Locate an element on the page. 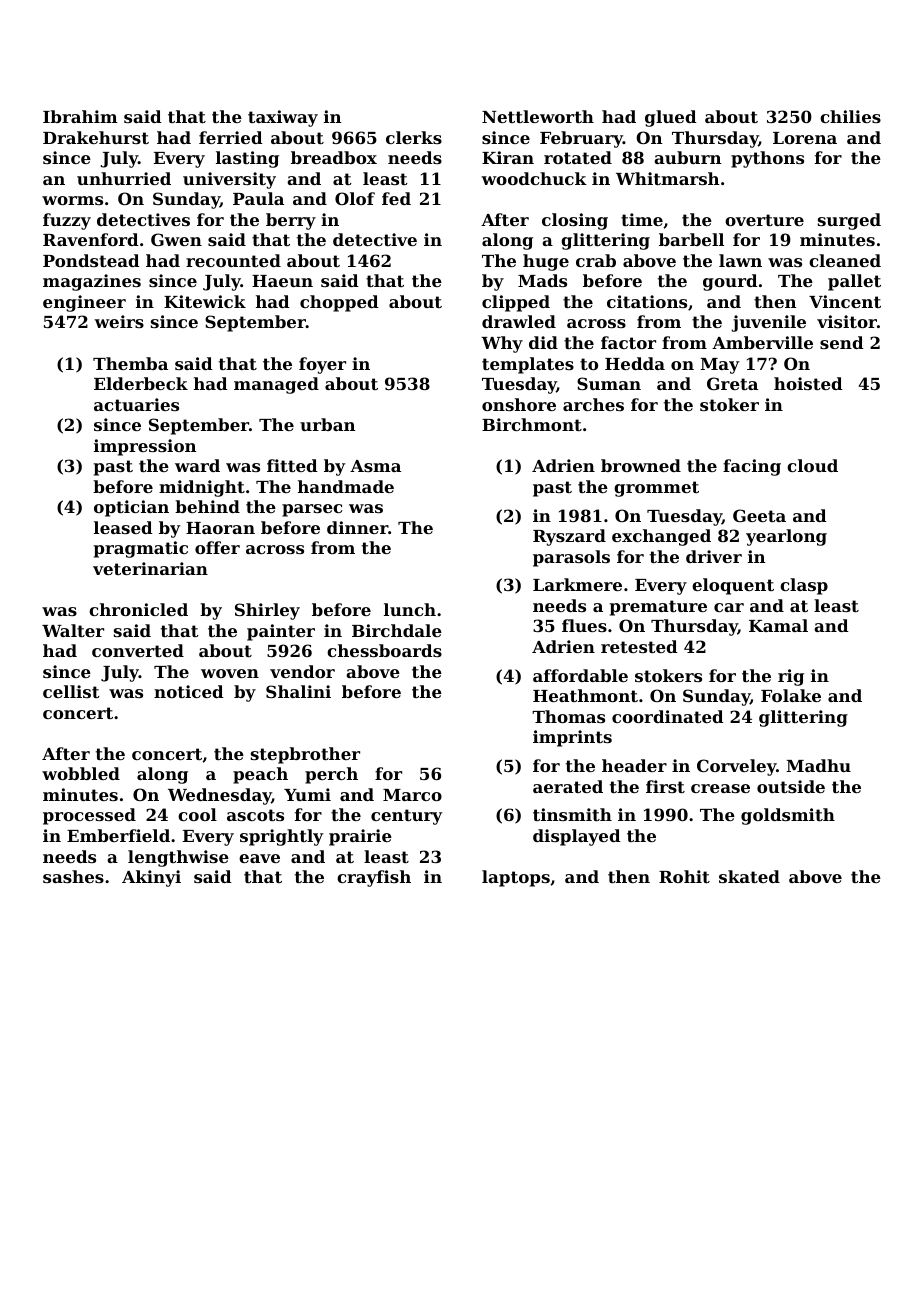 Image resolution: width=924 pixels, height=1308 pixels. cloud is located at coordinates (812, 465).
